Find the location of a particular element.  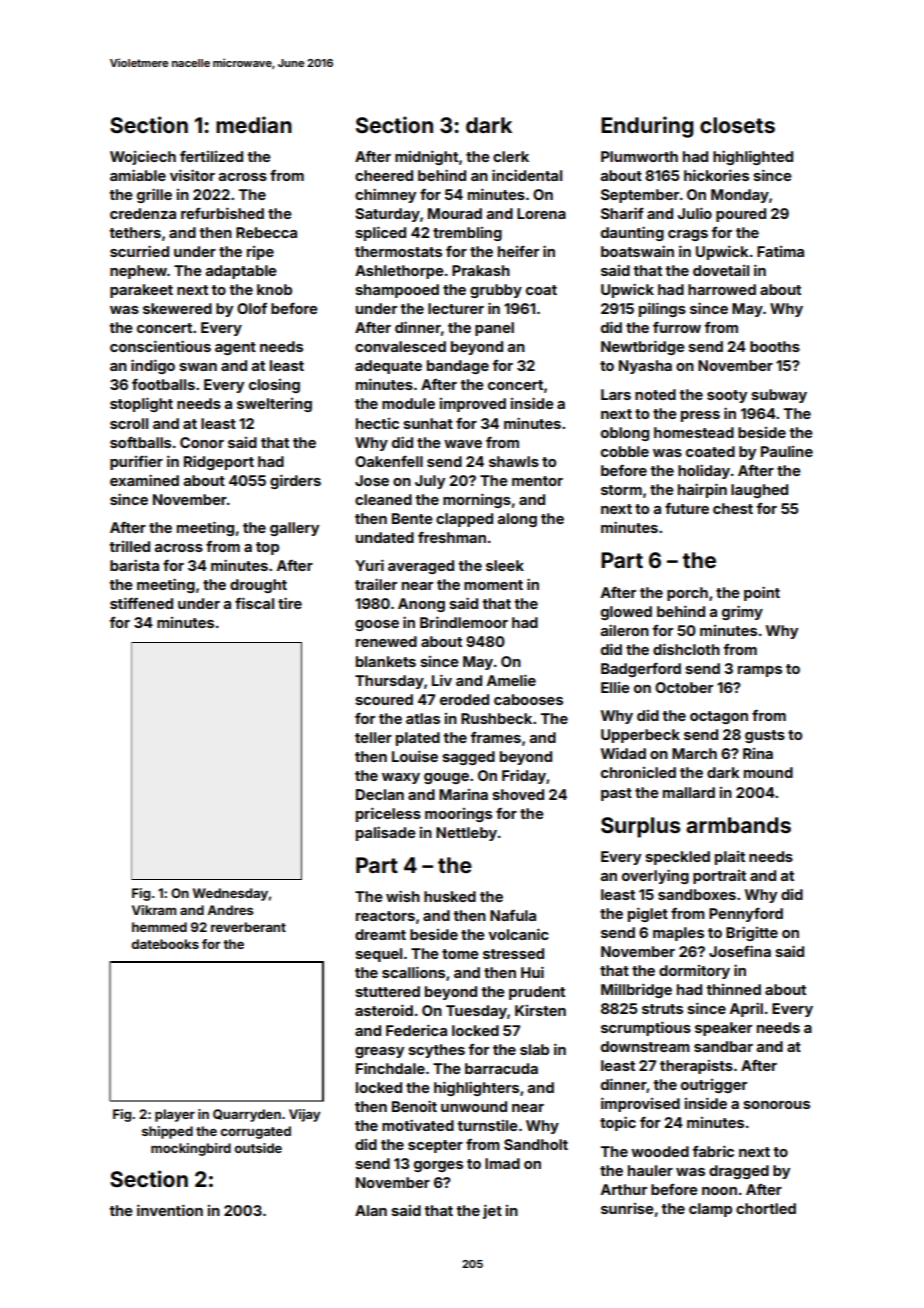

freshman is located at coordinates (452, 537).
